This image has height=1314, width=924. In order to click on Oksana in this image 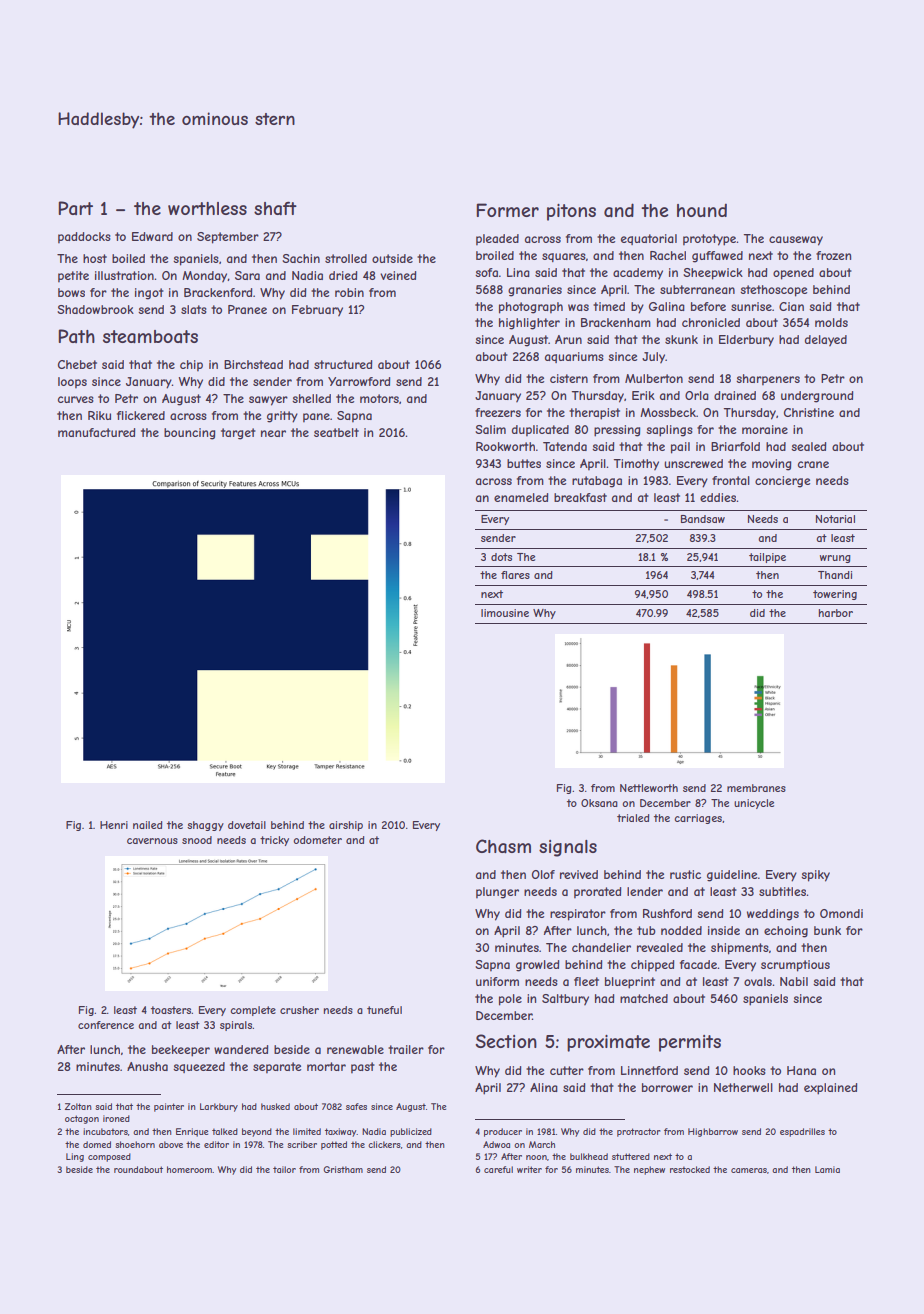, I will do `click(599, 803)`.
